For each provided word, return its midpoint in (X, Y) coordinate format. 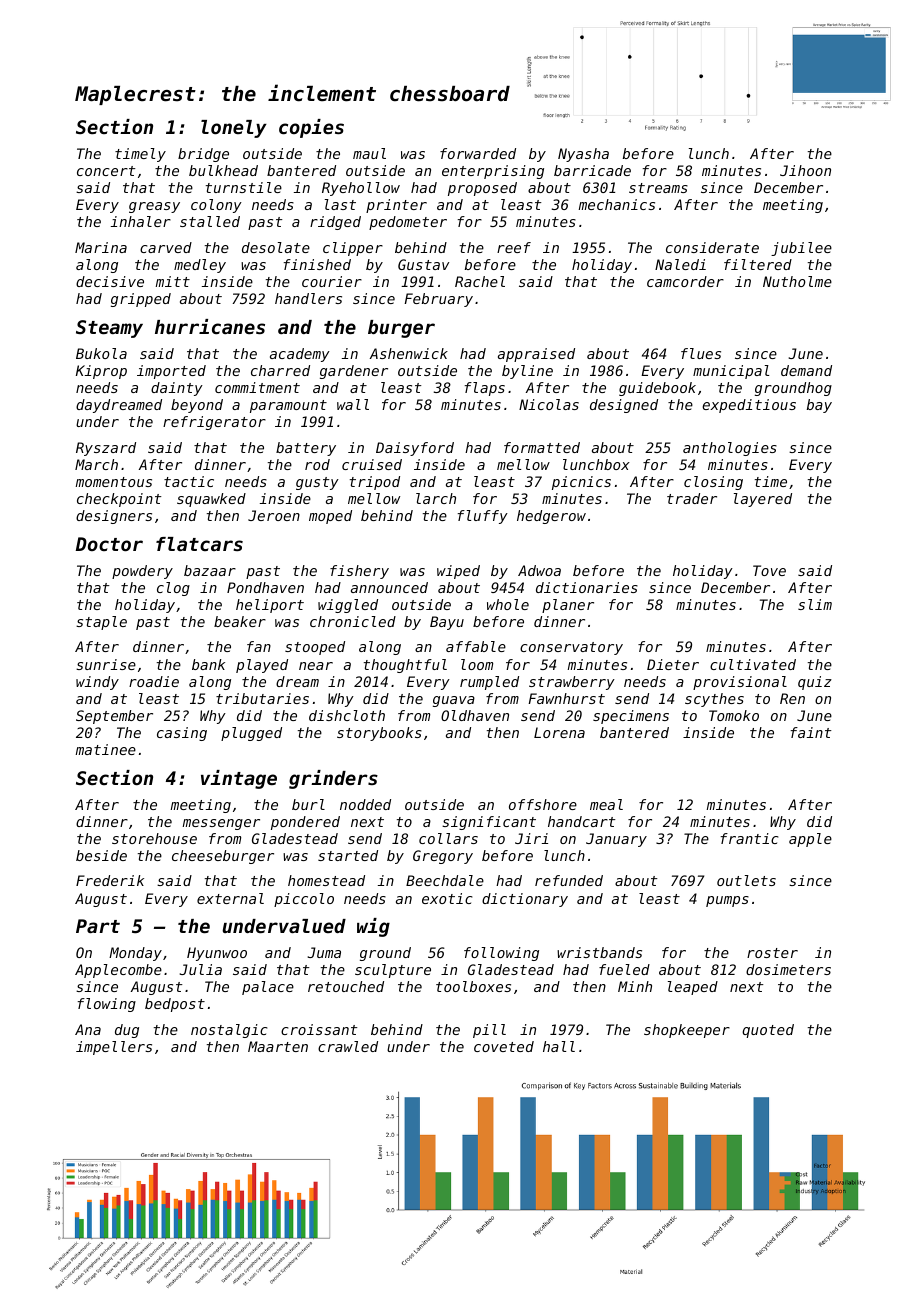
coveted (504, 1046)
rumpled (489, 683)
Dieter (673, 664)
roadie (154, 681)
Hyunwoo (217, 954)
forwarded (478, 153)
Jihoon (805, 170)
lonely (234, 129)
